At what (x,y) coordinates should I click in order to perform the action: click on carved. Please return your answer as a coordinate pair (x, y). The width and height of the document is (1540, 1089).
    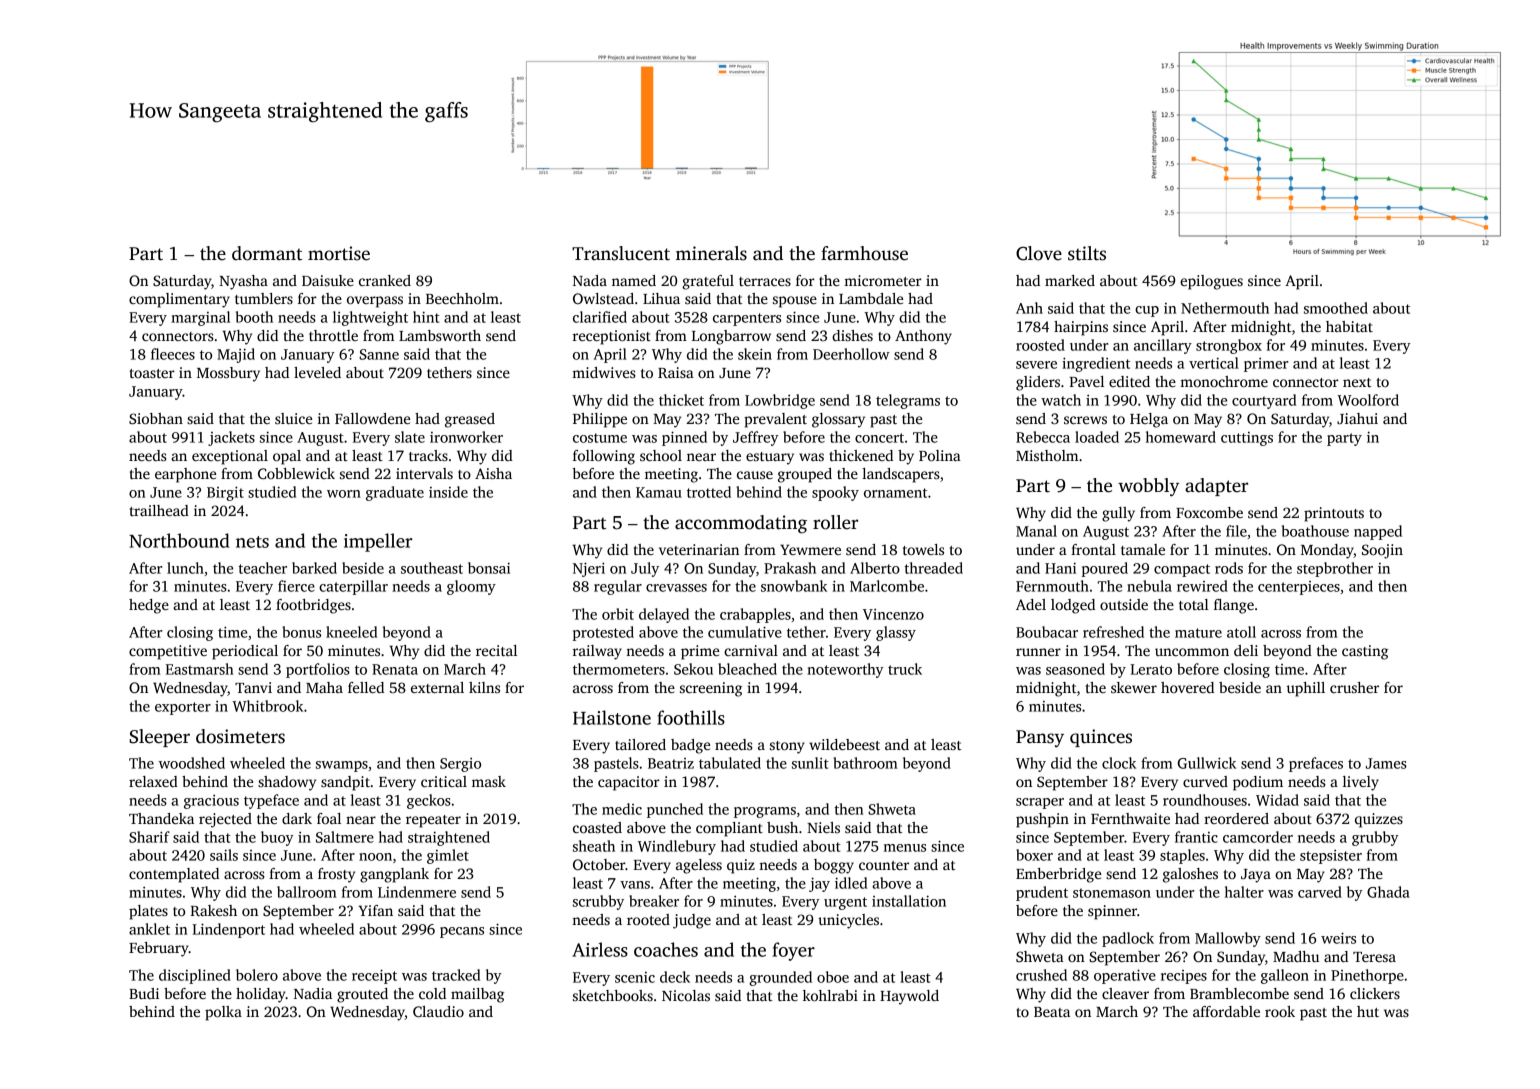
    Looking at the image, I should click on (1320, 892).
